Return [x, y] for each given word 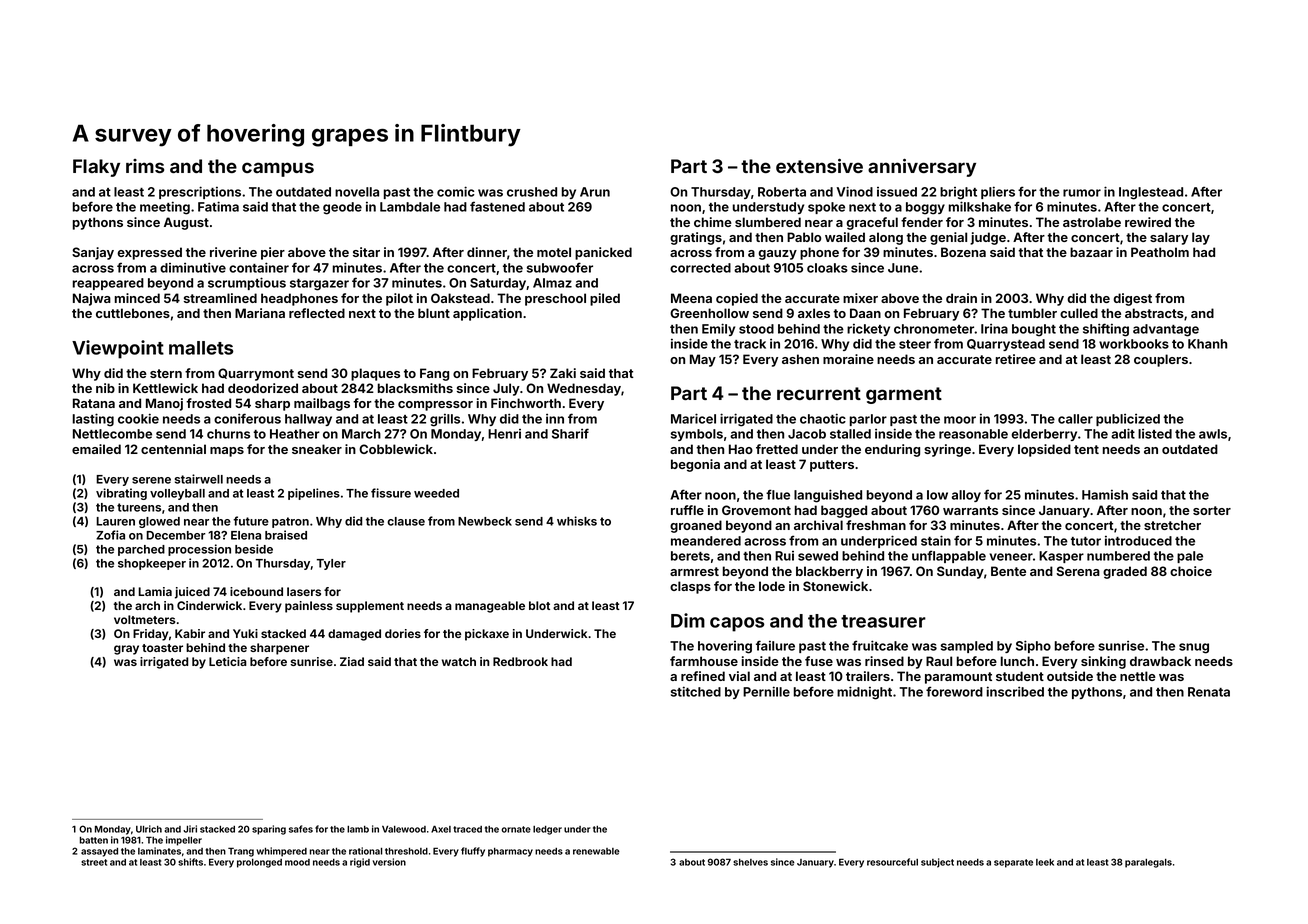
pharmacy [510, 852]
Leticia [228, 661]
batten [94, 840]
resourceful [892, 862]
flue [778, 494]
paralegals [1148, 863]
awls [1213, 434]
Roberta [782, 192]
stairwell [199, 479]
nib [105, 388]
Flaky [96, 168]
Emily [718, 329]
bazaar [1091, 252]
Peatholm [1160, 252]
